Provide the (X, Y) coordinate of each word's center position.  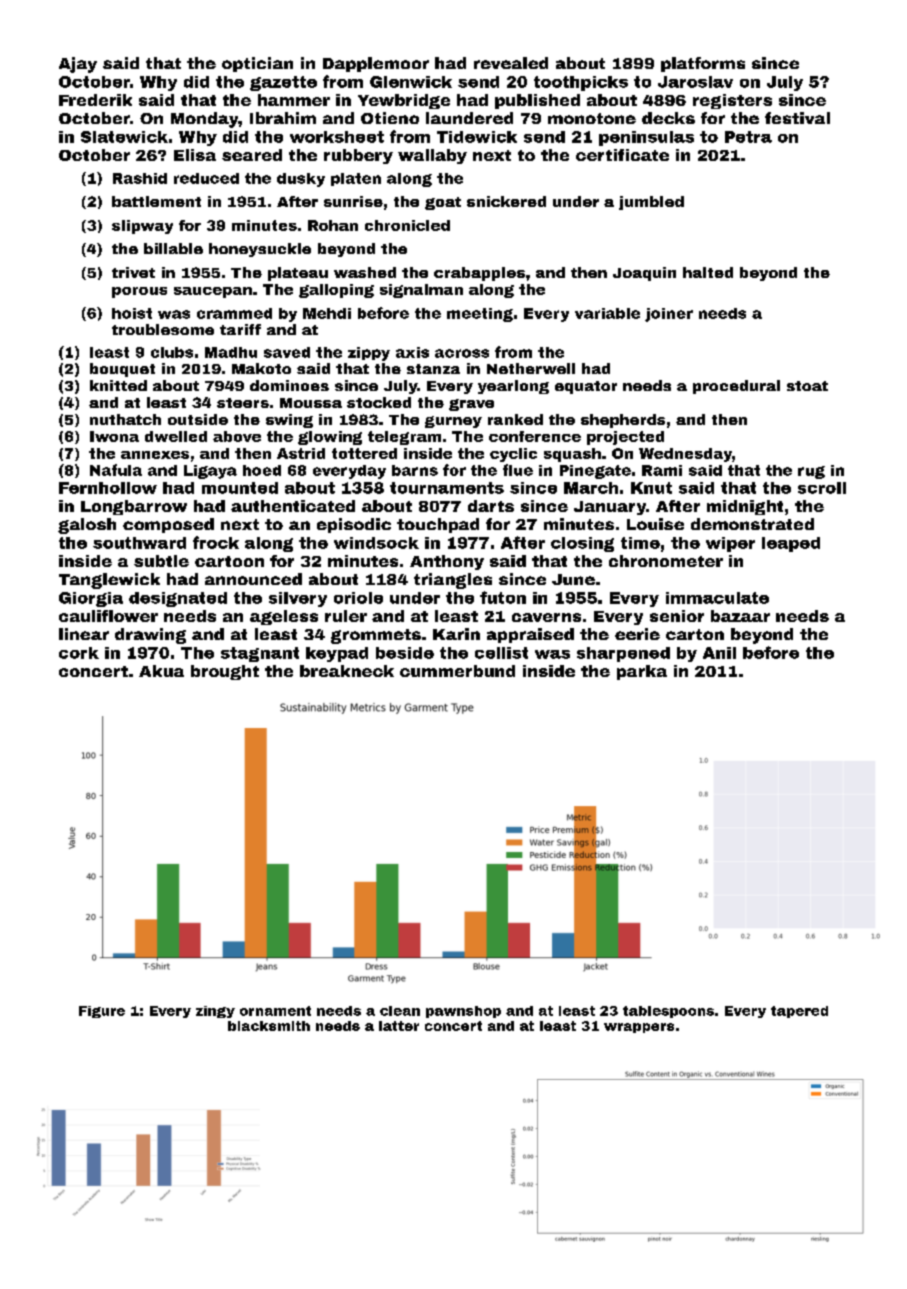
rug (811, 472)
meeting (480, 315)
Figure (102, 1012)
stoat (807, 386)
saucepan (213, 292)
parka (642, 672)
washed (365, 272)
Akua (161, 671)
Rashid (140, 178)
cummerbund (457, 671)
